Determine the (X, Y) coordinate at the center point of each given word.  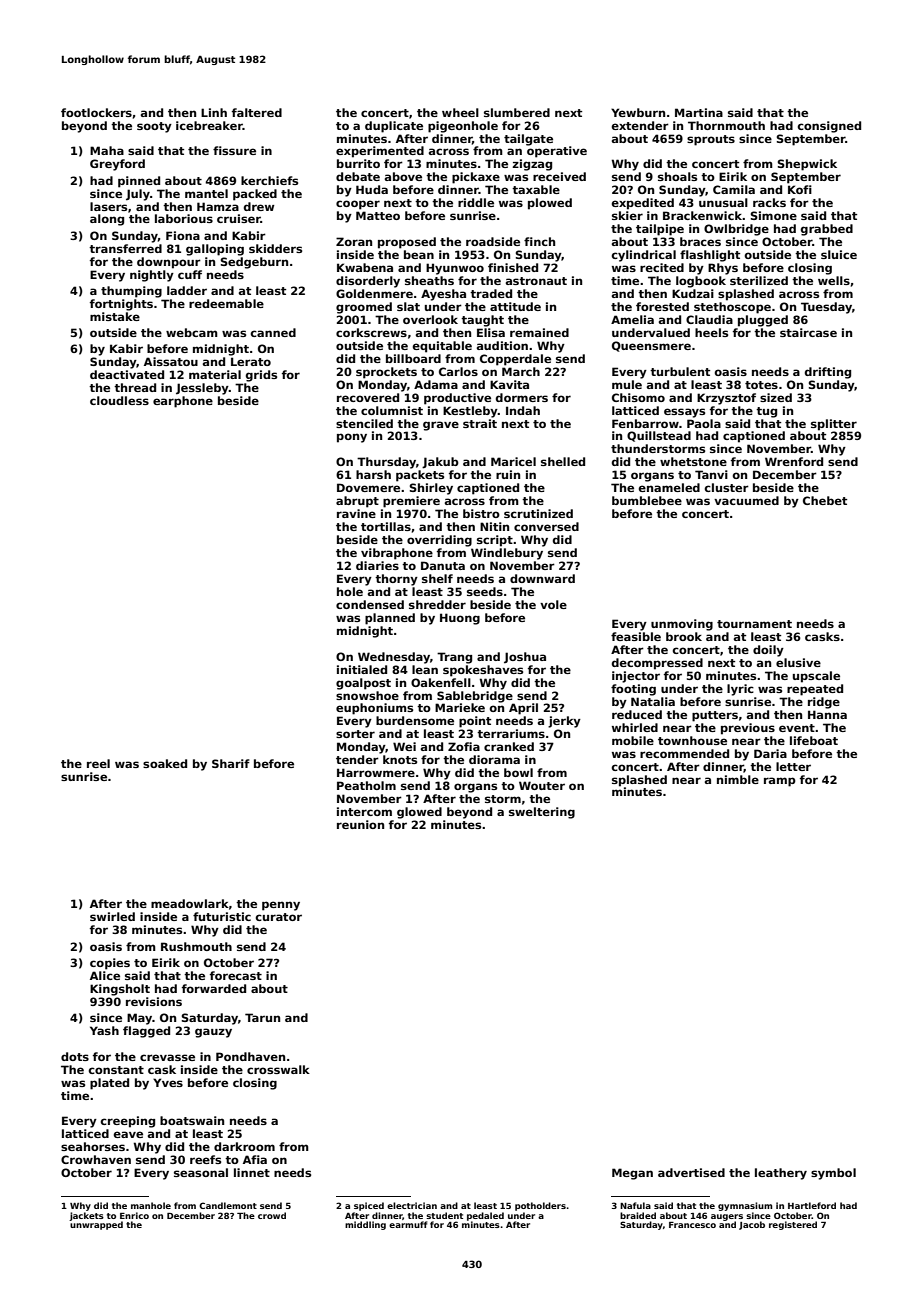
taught (482, 321)
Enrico (134, 1215)
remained (539, 332)
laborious (184, 218)
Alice (105, 975)
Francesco (692, 1225)
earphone (183, 402)
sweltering (542, 813)
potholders (540, 1206)
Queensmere (651, 346)
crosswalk (278, 1069)
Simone (774, 215)
